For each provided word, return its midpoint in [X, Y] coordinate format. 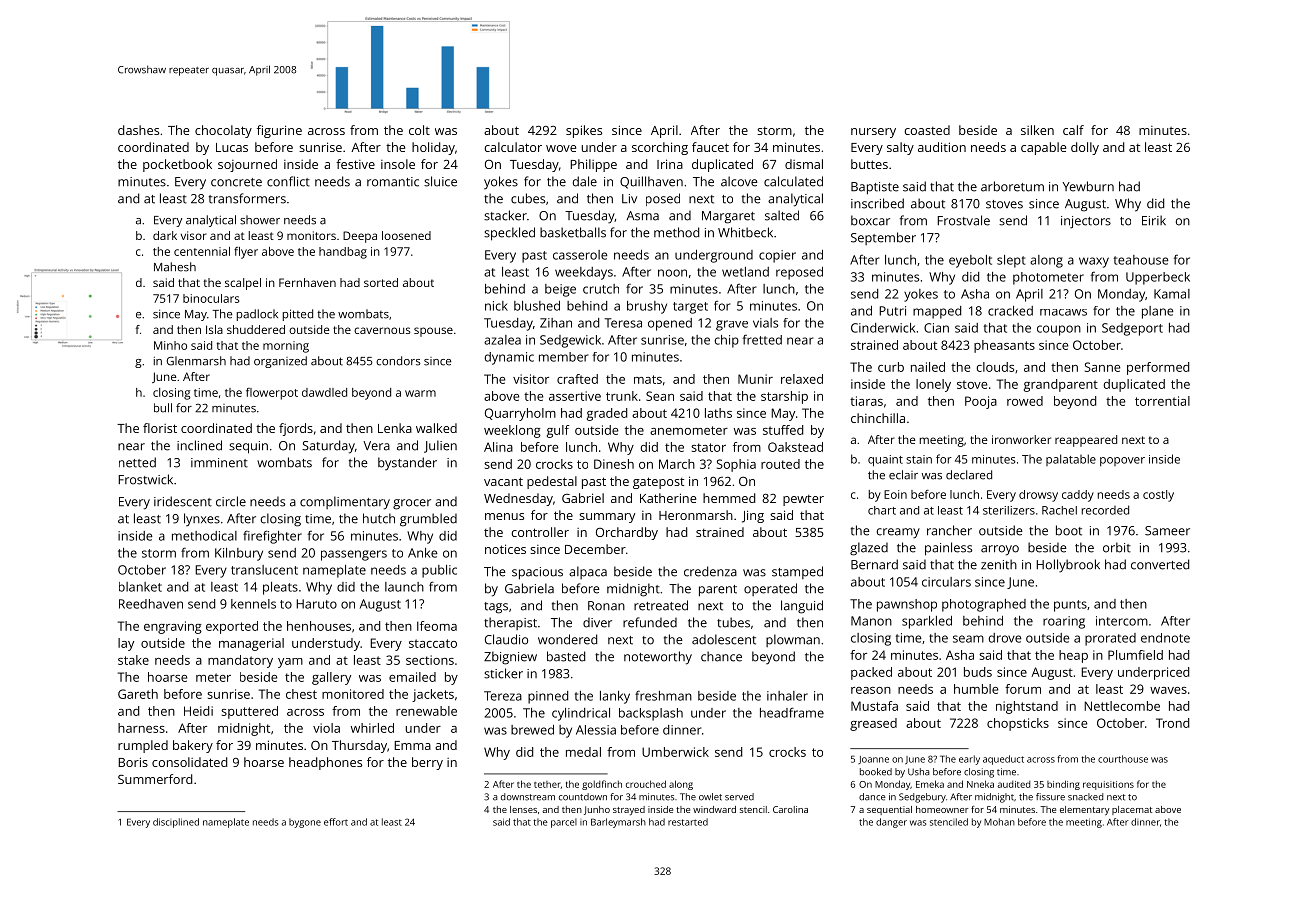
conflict [288, 181]
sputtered [249, 712]
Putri [892, 311]
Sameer [1167, 531]
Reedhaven [151, 604]
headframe [792, 712]
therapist [510, 623]
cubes [528, 198]
